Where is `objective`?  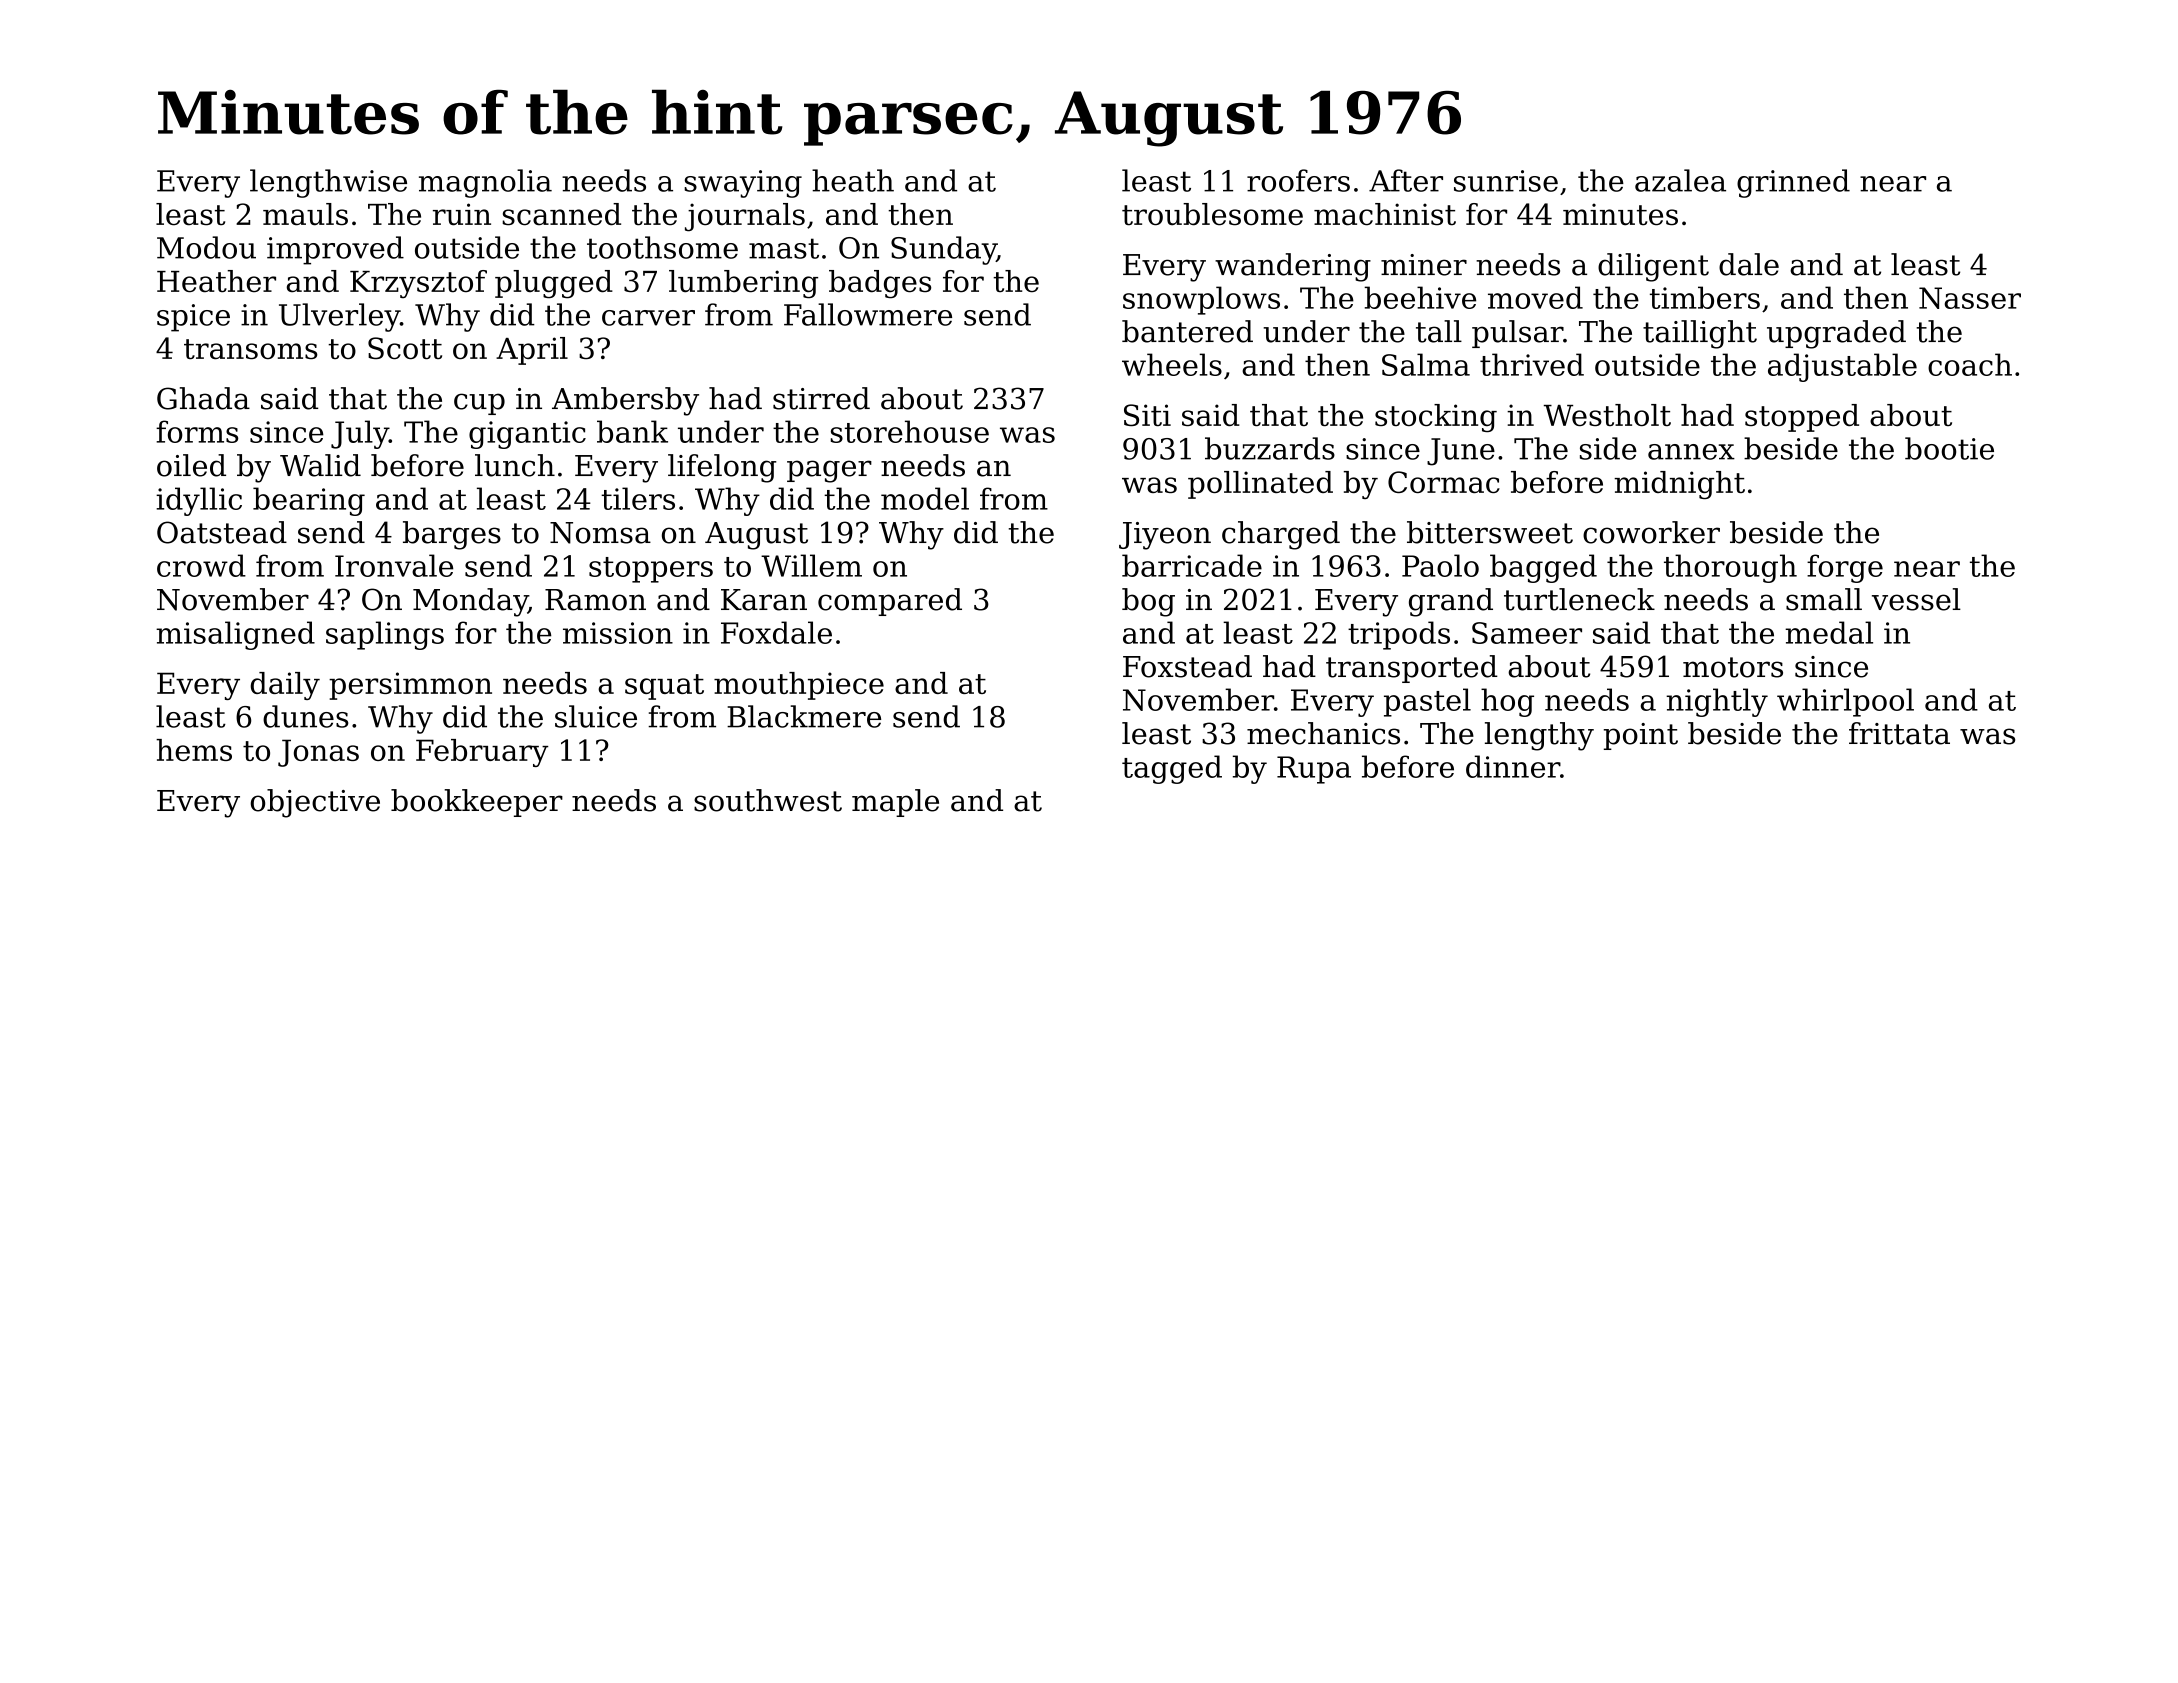
objective is located at coordinates (315, 803).
